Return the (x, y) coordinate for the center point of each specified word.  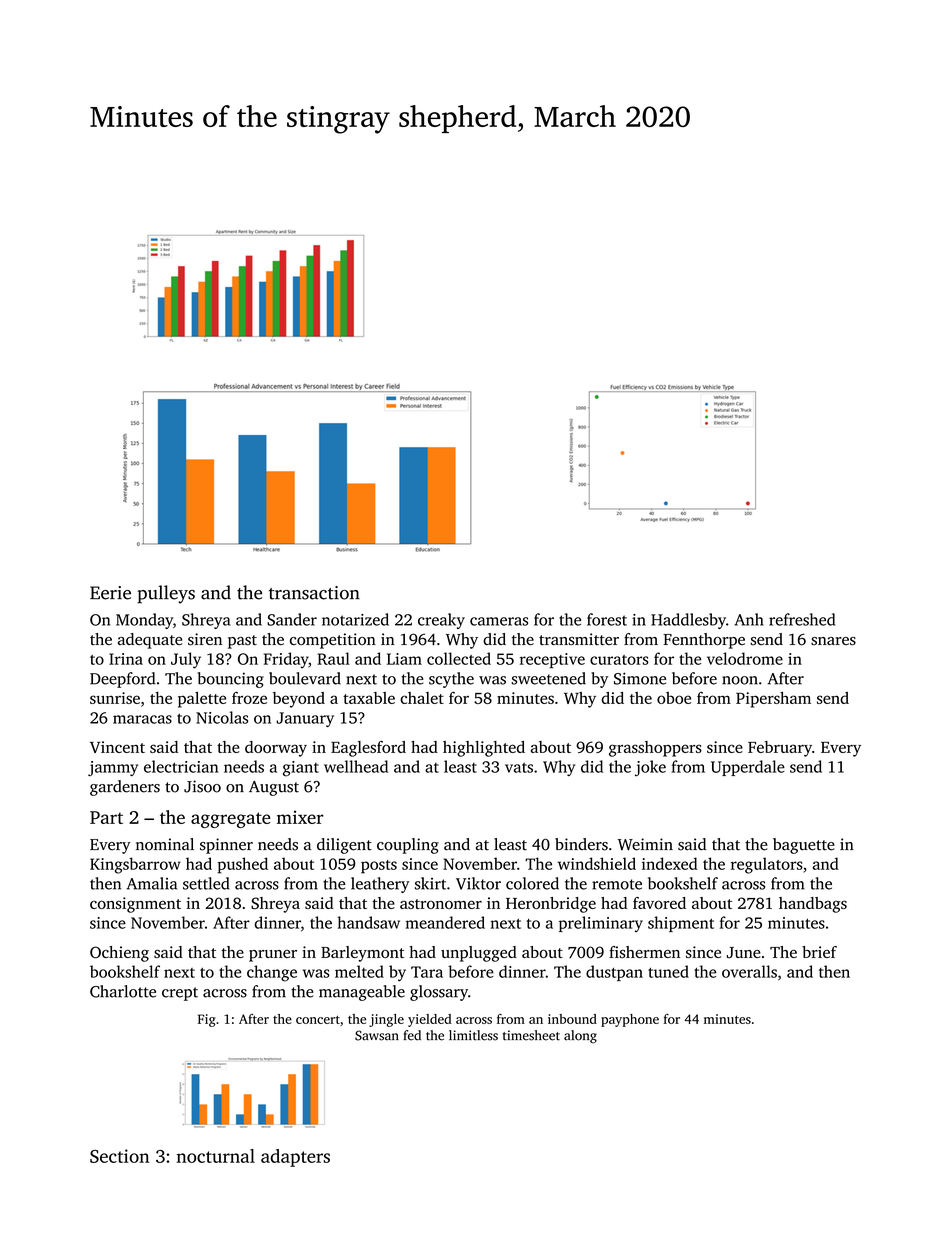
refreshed (802, 619)
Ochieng (119, 954)
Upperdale (748, 768)
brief (819, 952)
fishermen (644, 952)
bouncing (231, 680)
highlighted (484, 749)
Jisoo (202, 786)
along (580, 1036)
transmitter (579, 639)
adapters (295, 1158)
